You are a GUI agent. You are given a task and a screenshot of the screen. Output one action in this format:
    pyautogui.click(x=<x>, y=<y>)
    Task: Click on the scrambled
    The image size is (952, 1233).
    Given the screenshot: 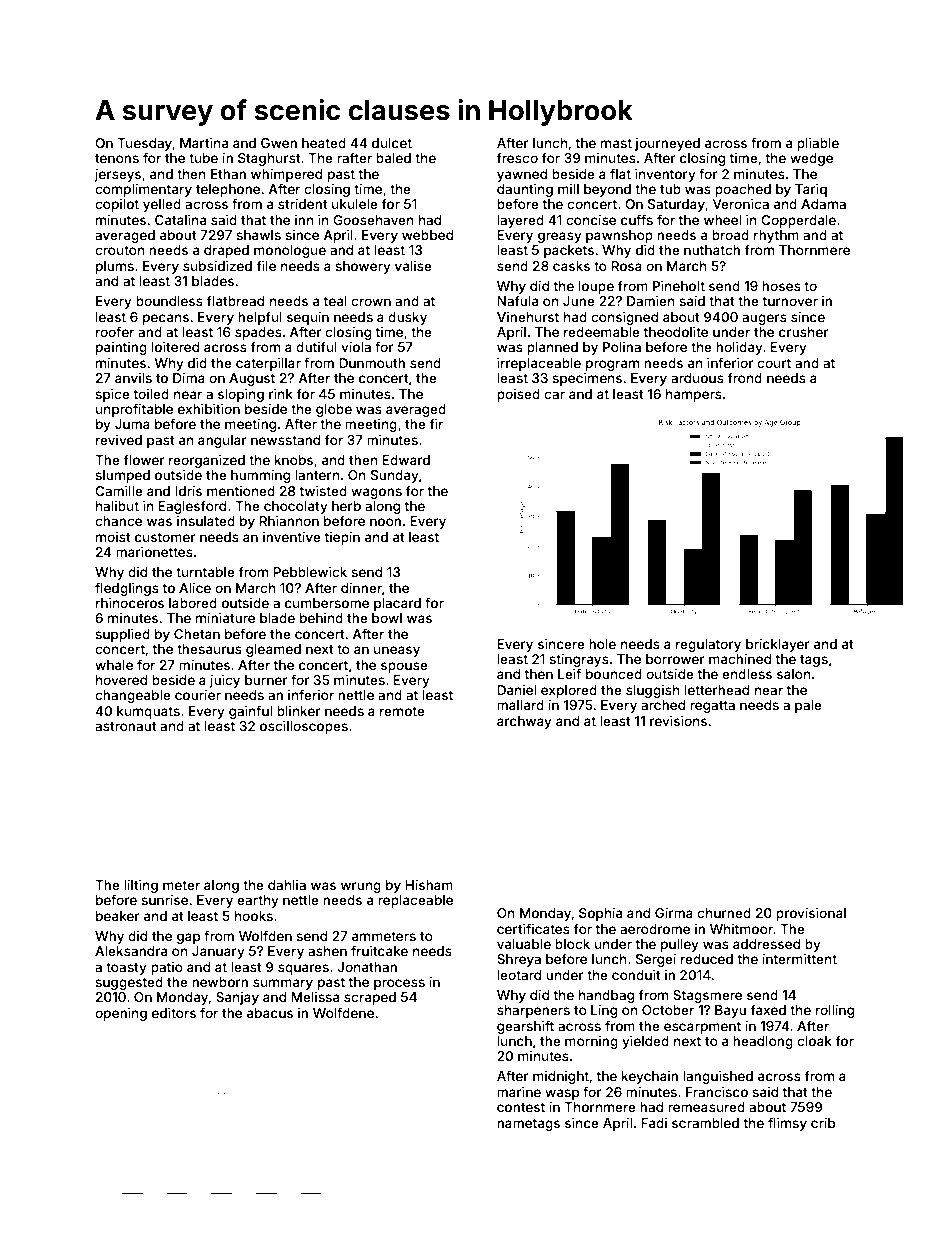 What is the action you would take?
    pyautogui.click(x=705, y=1123)
